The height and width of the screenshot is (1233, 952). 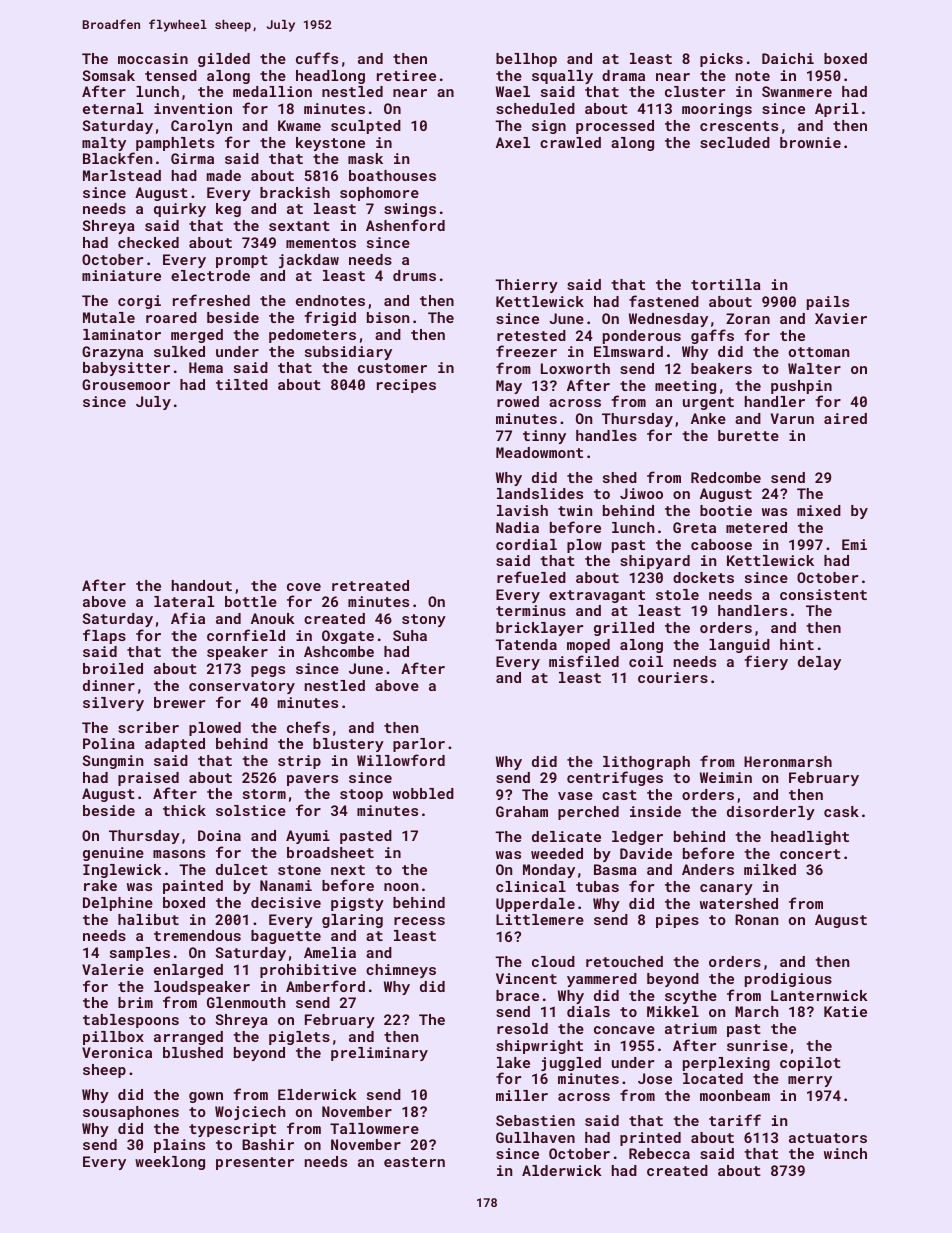 I want to click on enlarged, so click(x=188, y=971).
